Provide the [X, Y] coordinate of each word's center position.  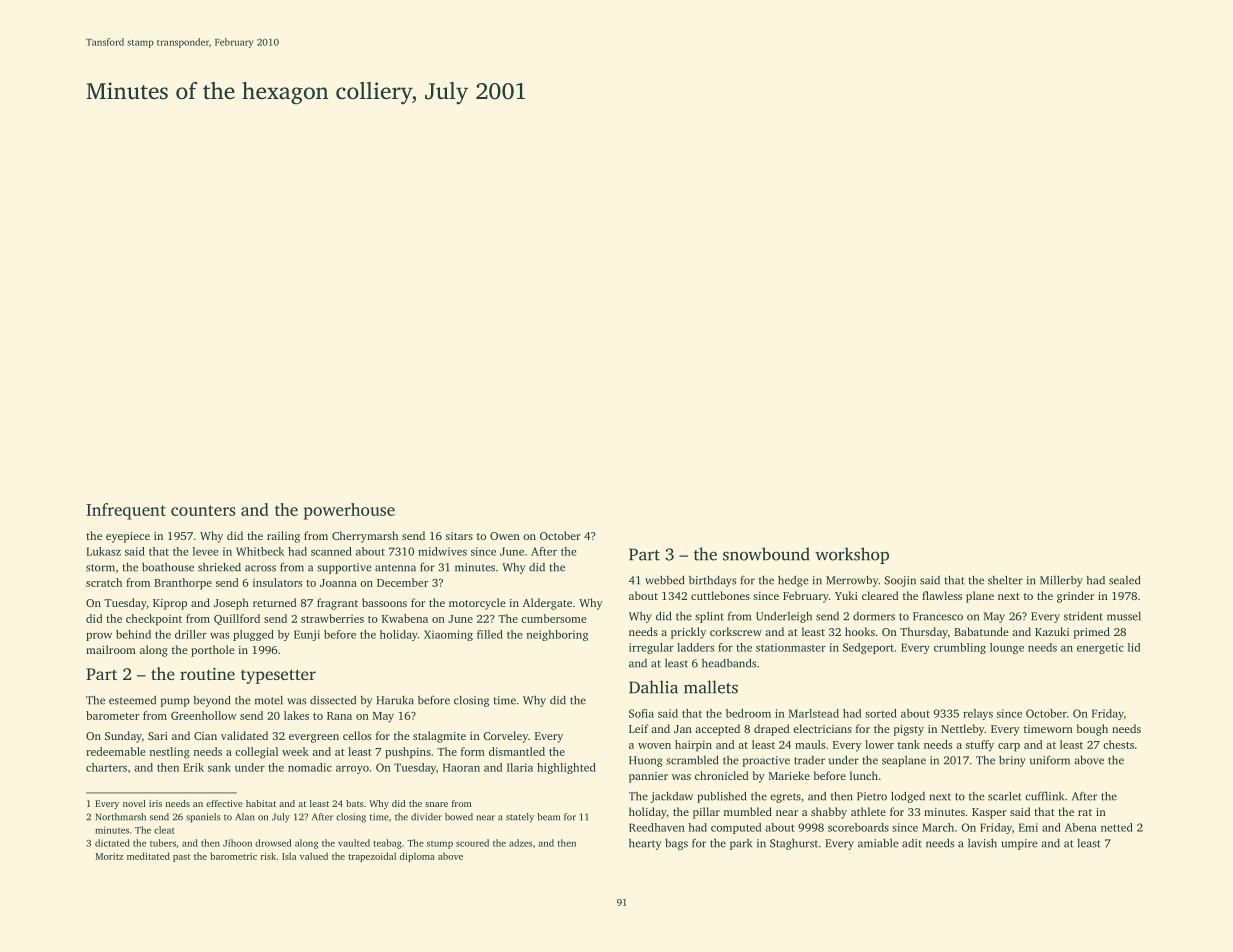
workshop [852, 555]
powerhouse [349, 511]
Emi [1028, 827]
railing [283, 537]
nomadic [310, 767]
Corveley [505, 737]
